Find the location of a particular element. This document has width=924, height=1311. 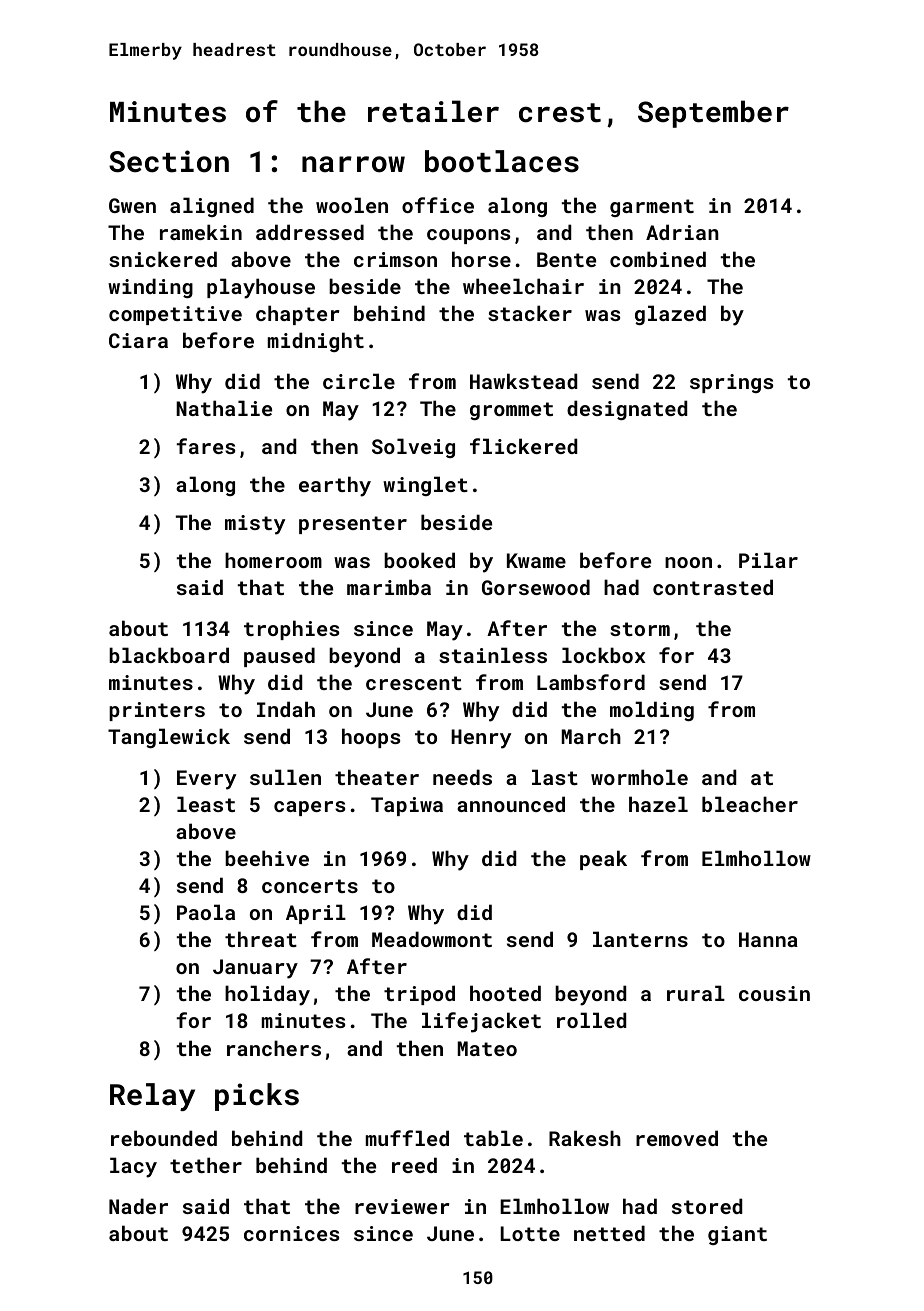

removed is located at coordinates (677, 1138).
